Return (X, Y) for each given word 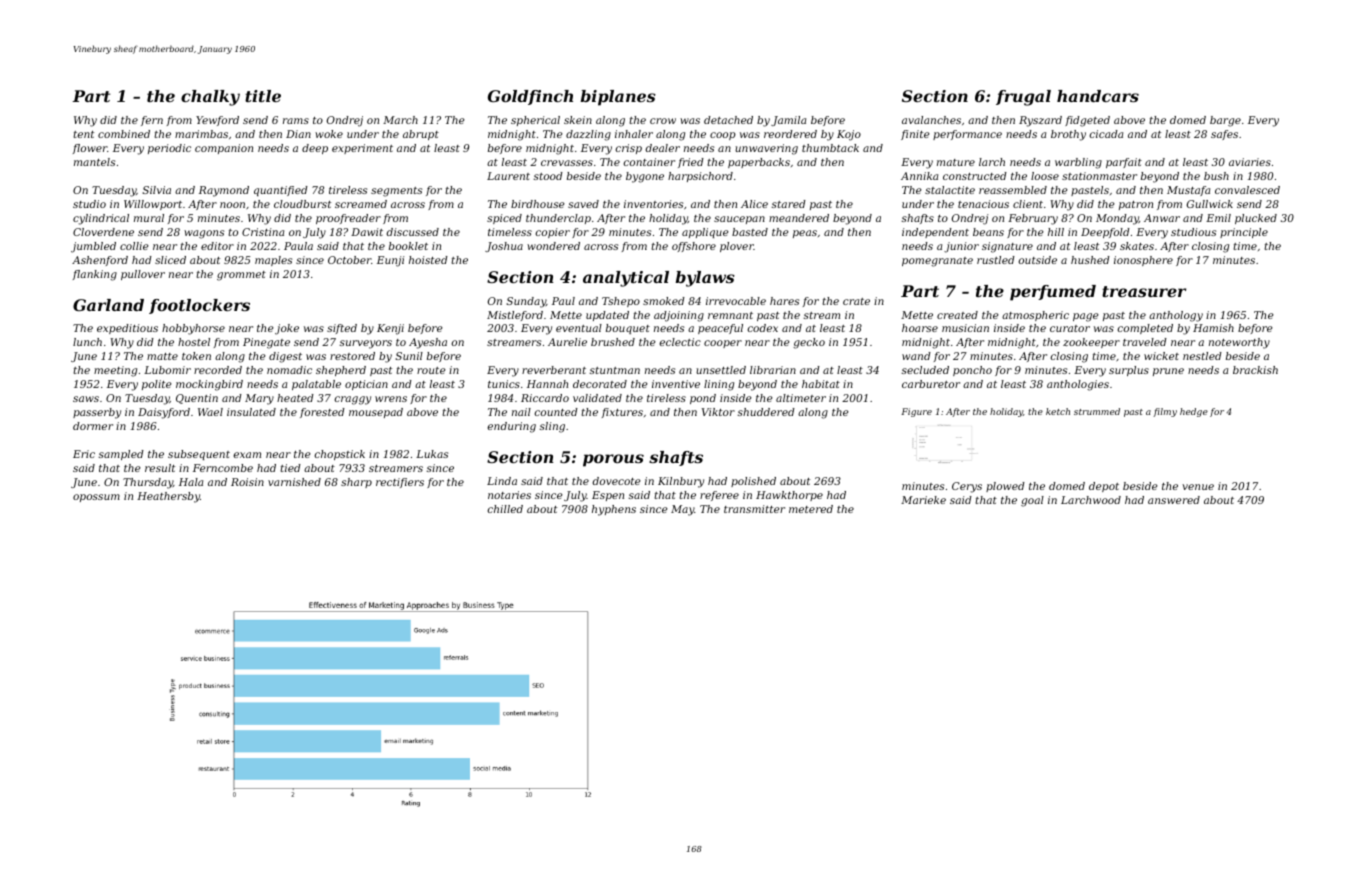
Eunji (390, 261)
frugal (1023, 98)
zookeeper (1091, 343)
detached (728, 120)
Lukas (432, 454)
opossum (96, 498)
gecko (809, 343)
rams (296, 121)
